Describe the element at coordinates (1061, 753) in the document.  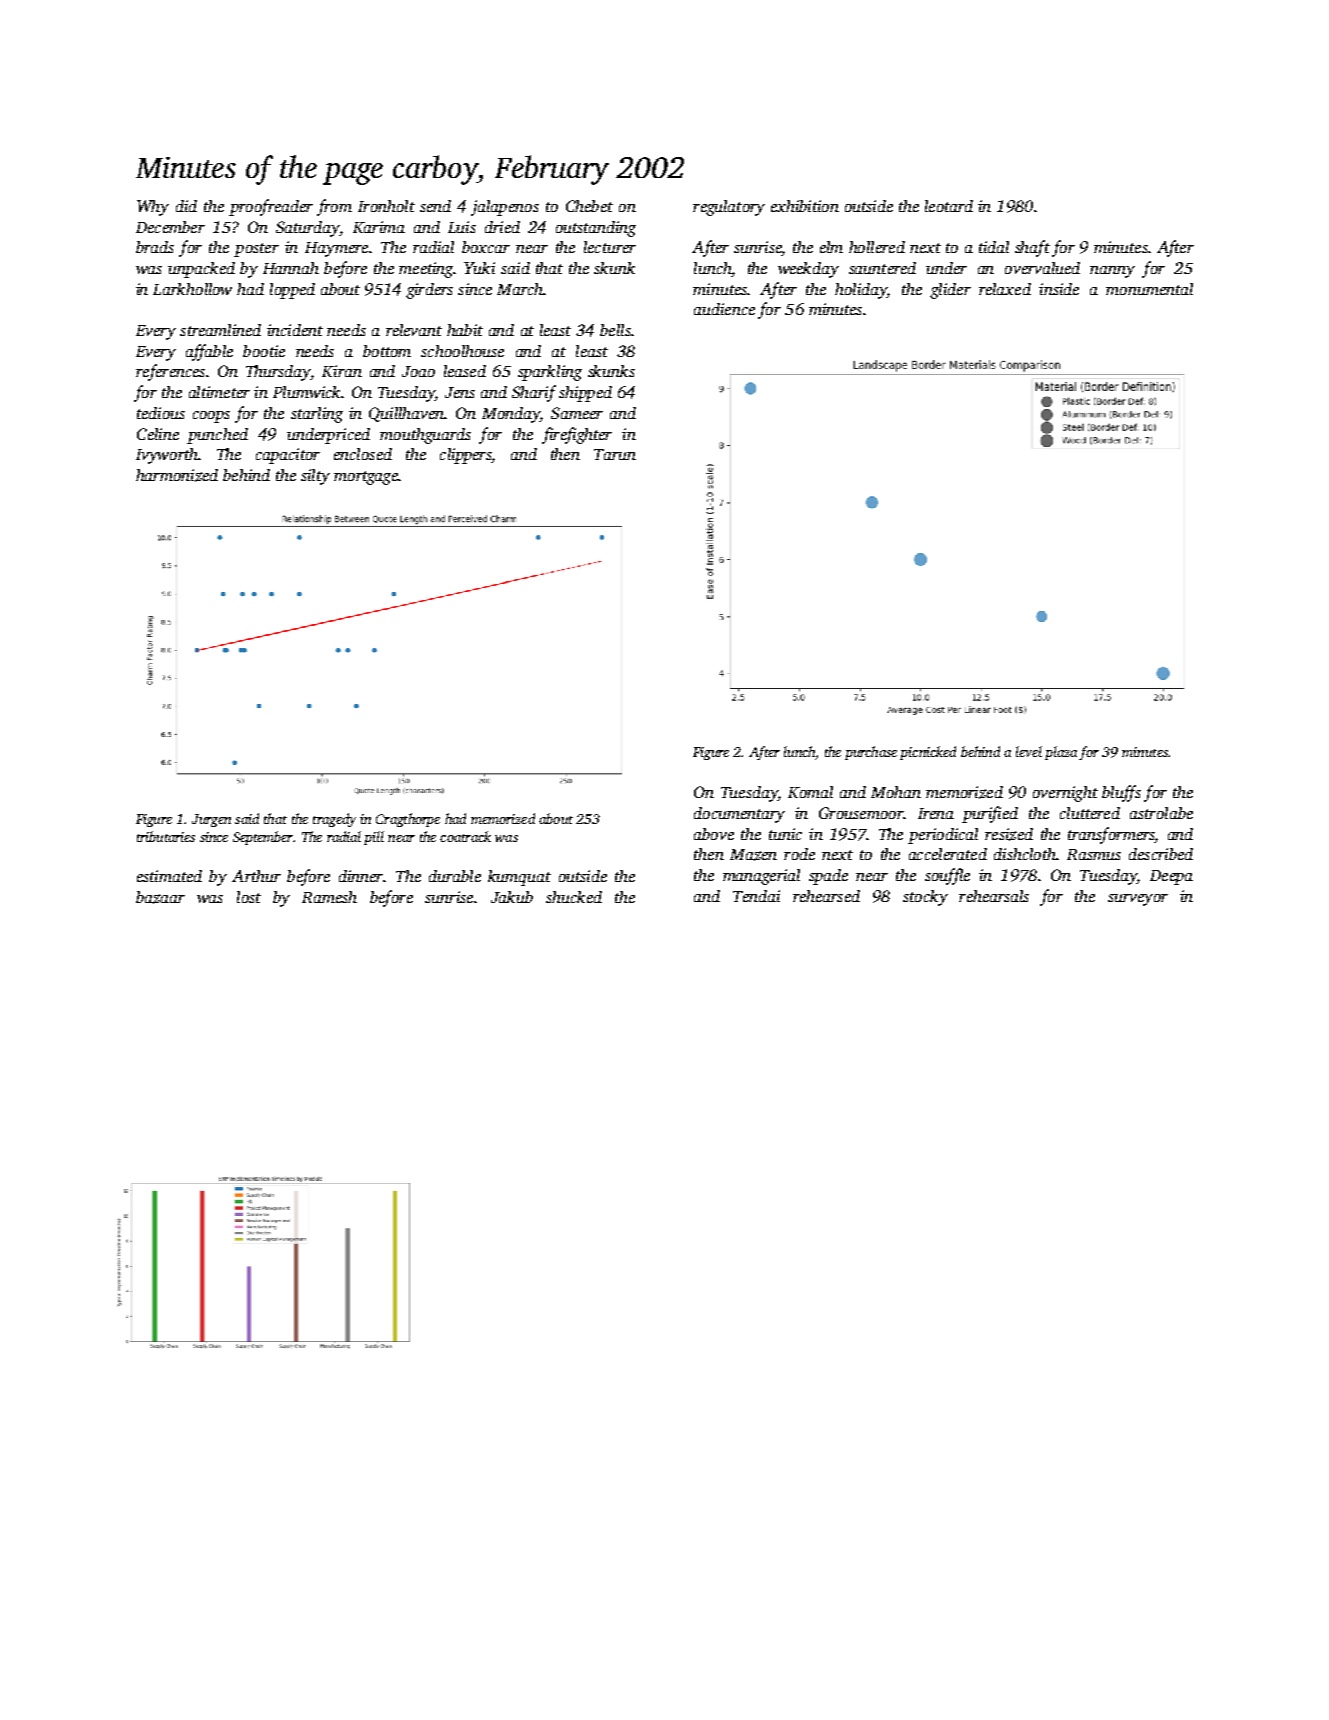
I see `plaza` at that location.
